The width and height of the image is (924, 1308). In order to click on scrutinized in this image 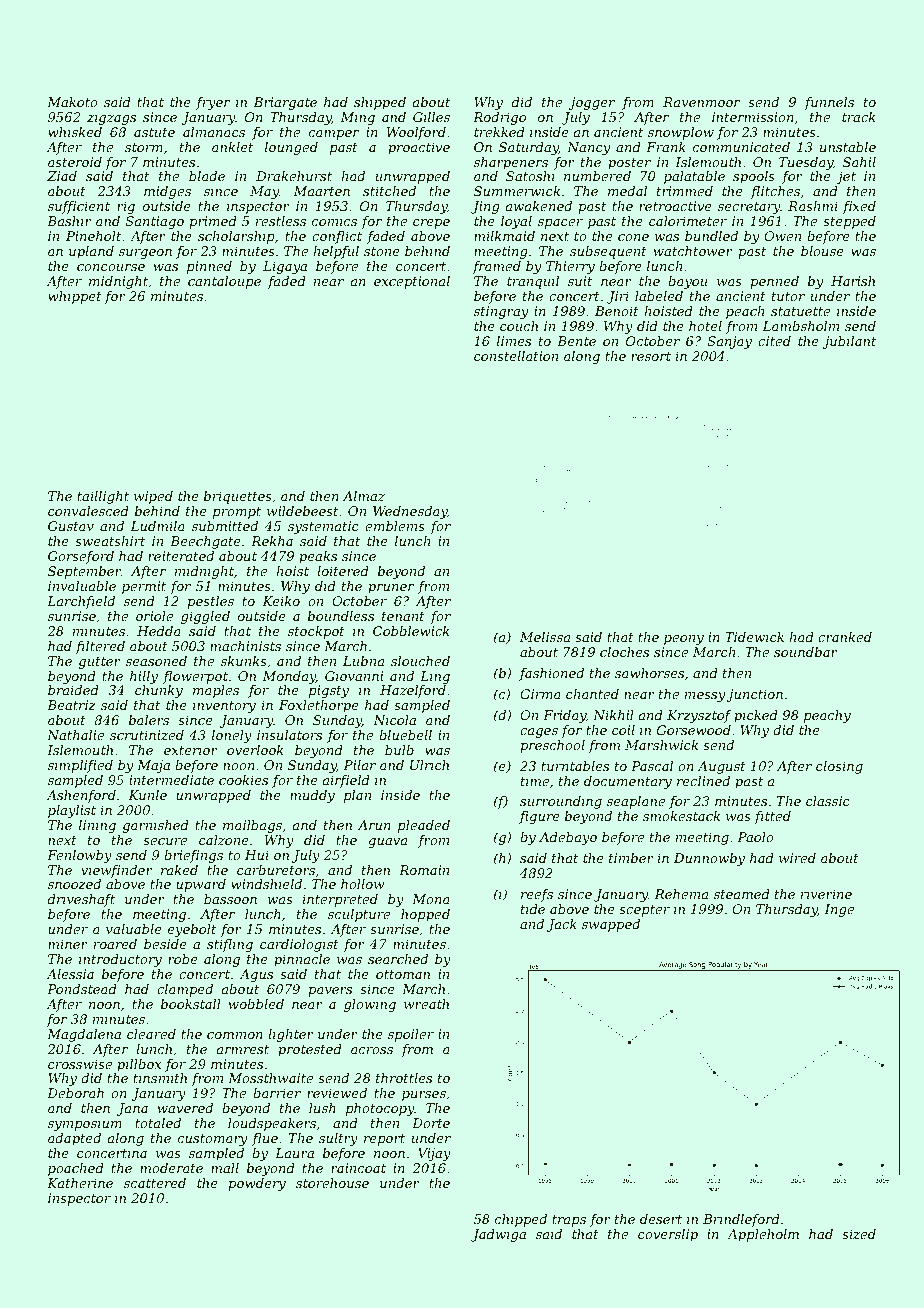, I will do `click(147, 735)`.
